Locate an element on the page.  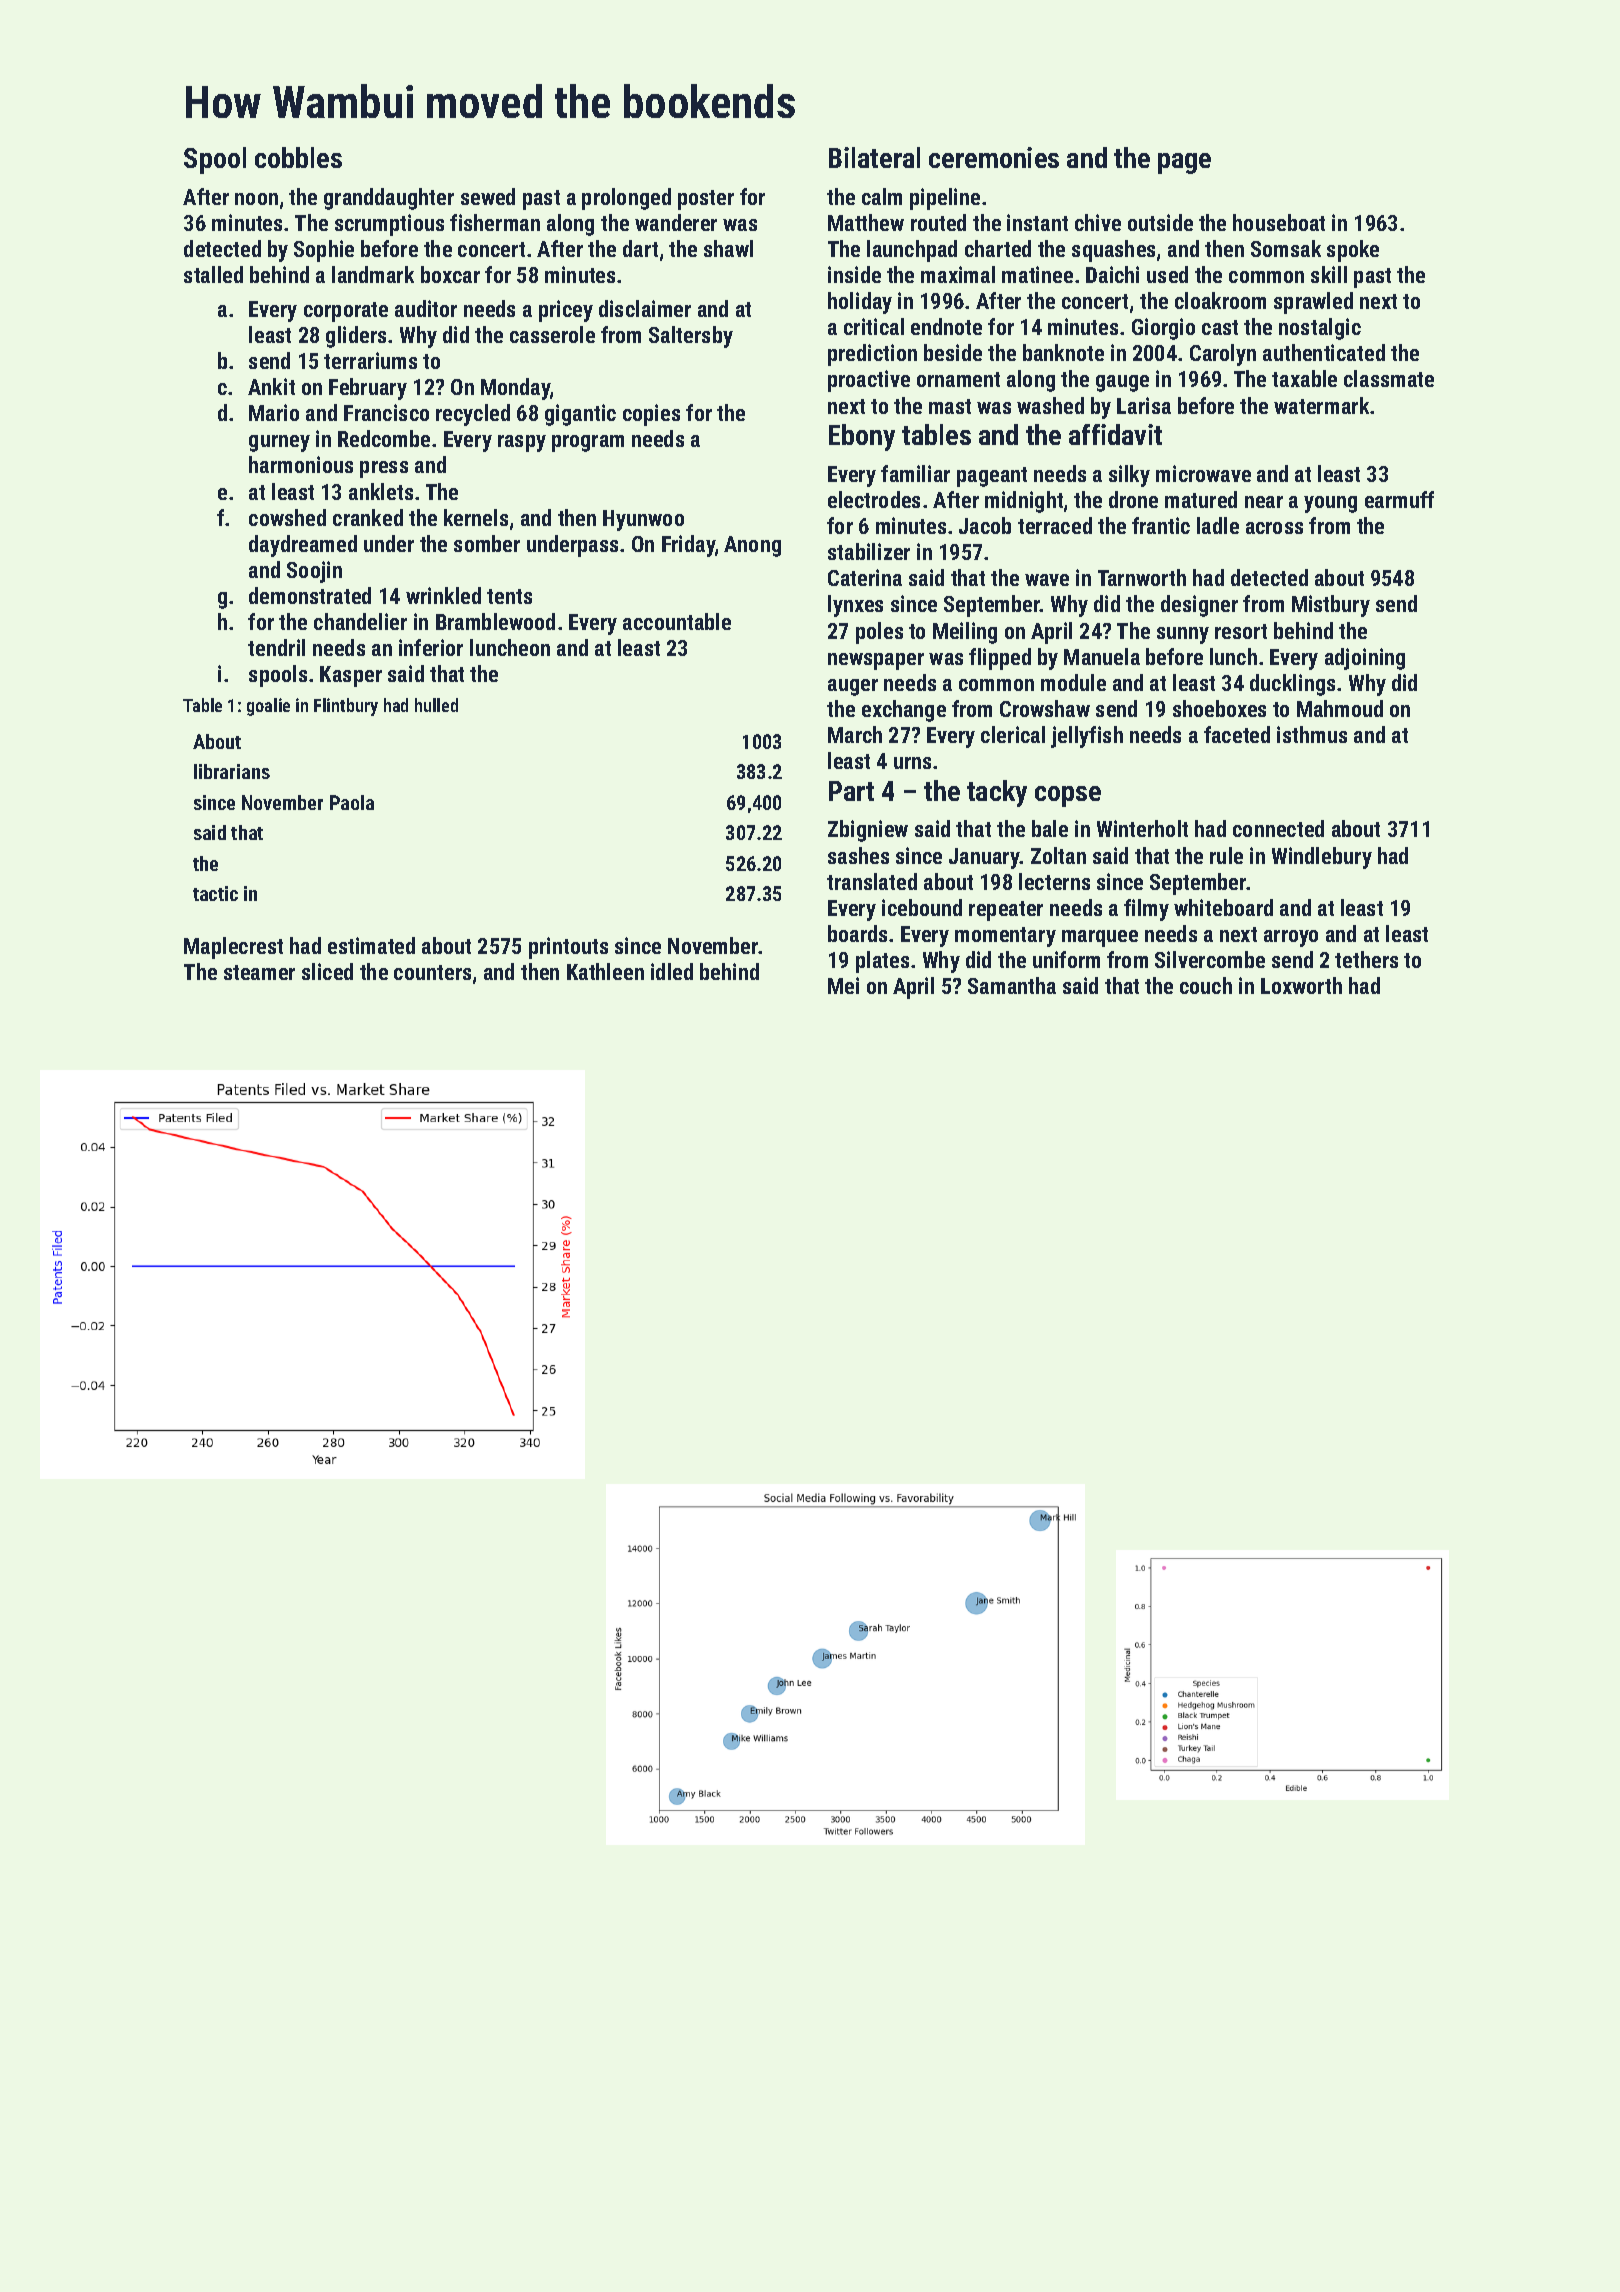
Kasper is located at coordinates (351, 676).
